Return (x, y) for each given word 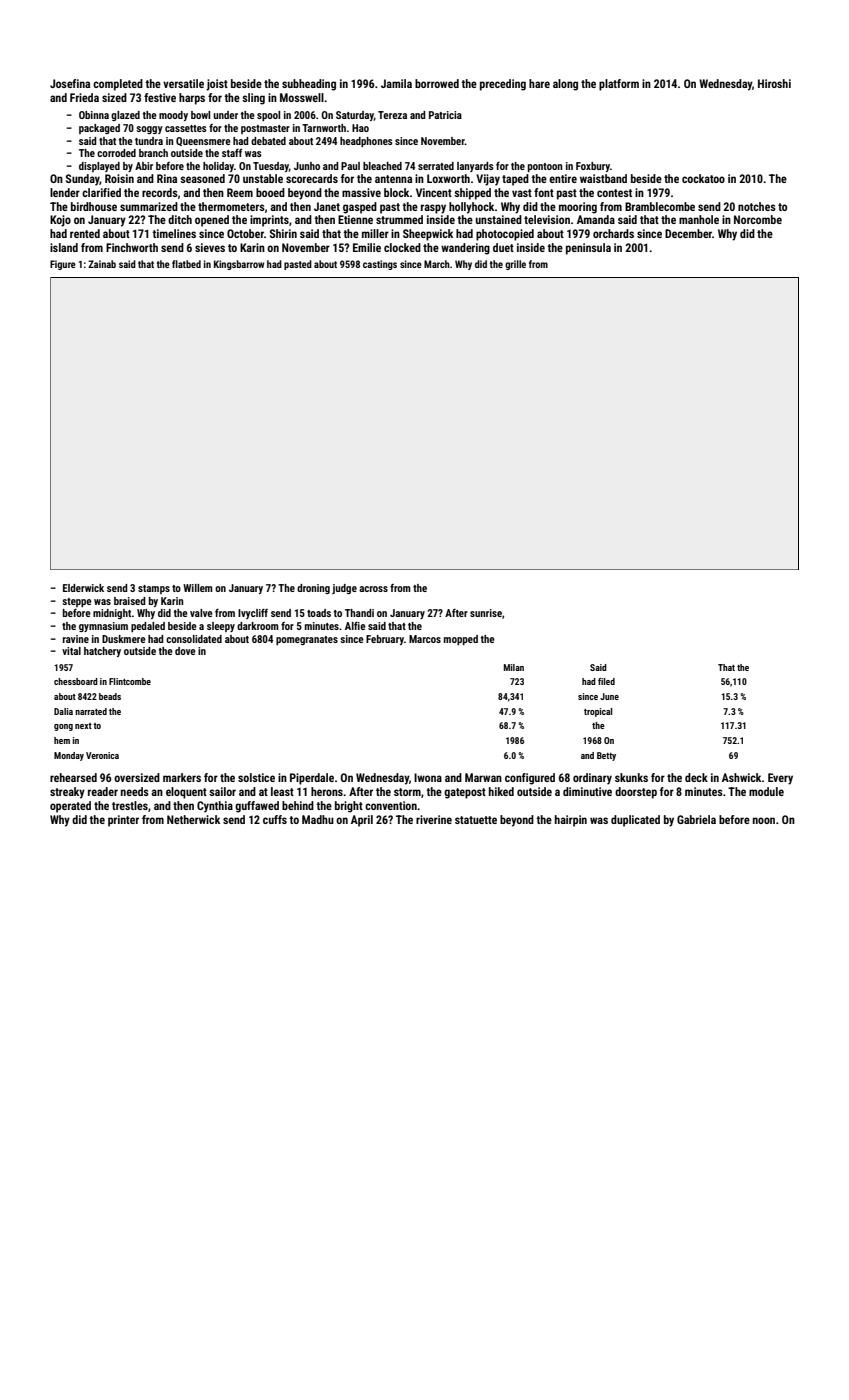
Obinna (94, 115)
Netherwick (193, 819)
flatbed (186, 264)
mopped (461, 640)
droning (313, 589)
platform (619, 85)
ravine (76, 639)
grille (515, 265)
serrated (436, 166)
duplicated (635, 821)
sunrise (486, 613)
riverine (434, 819)
